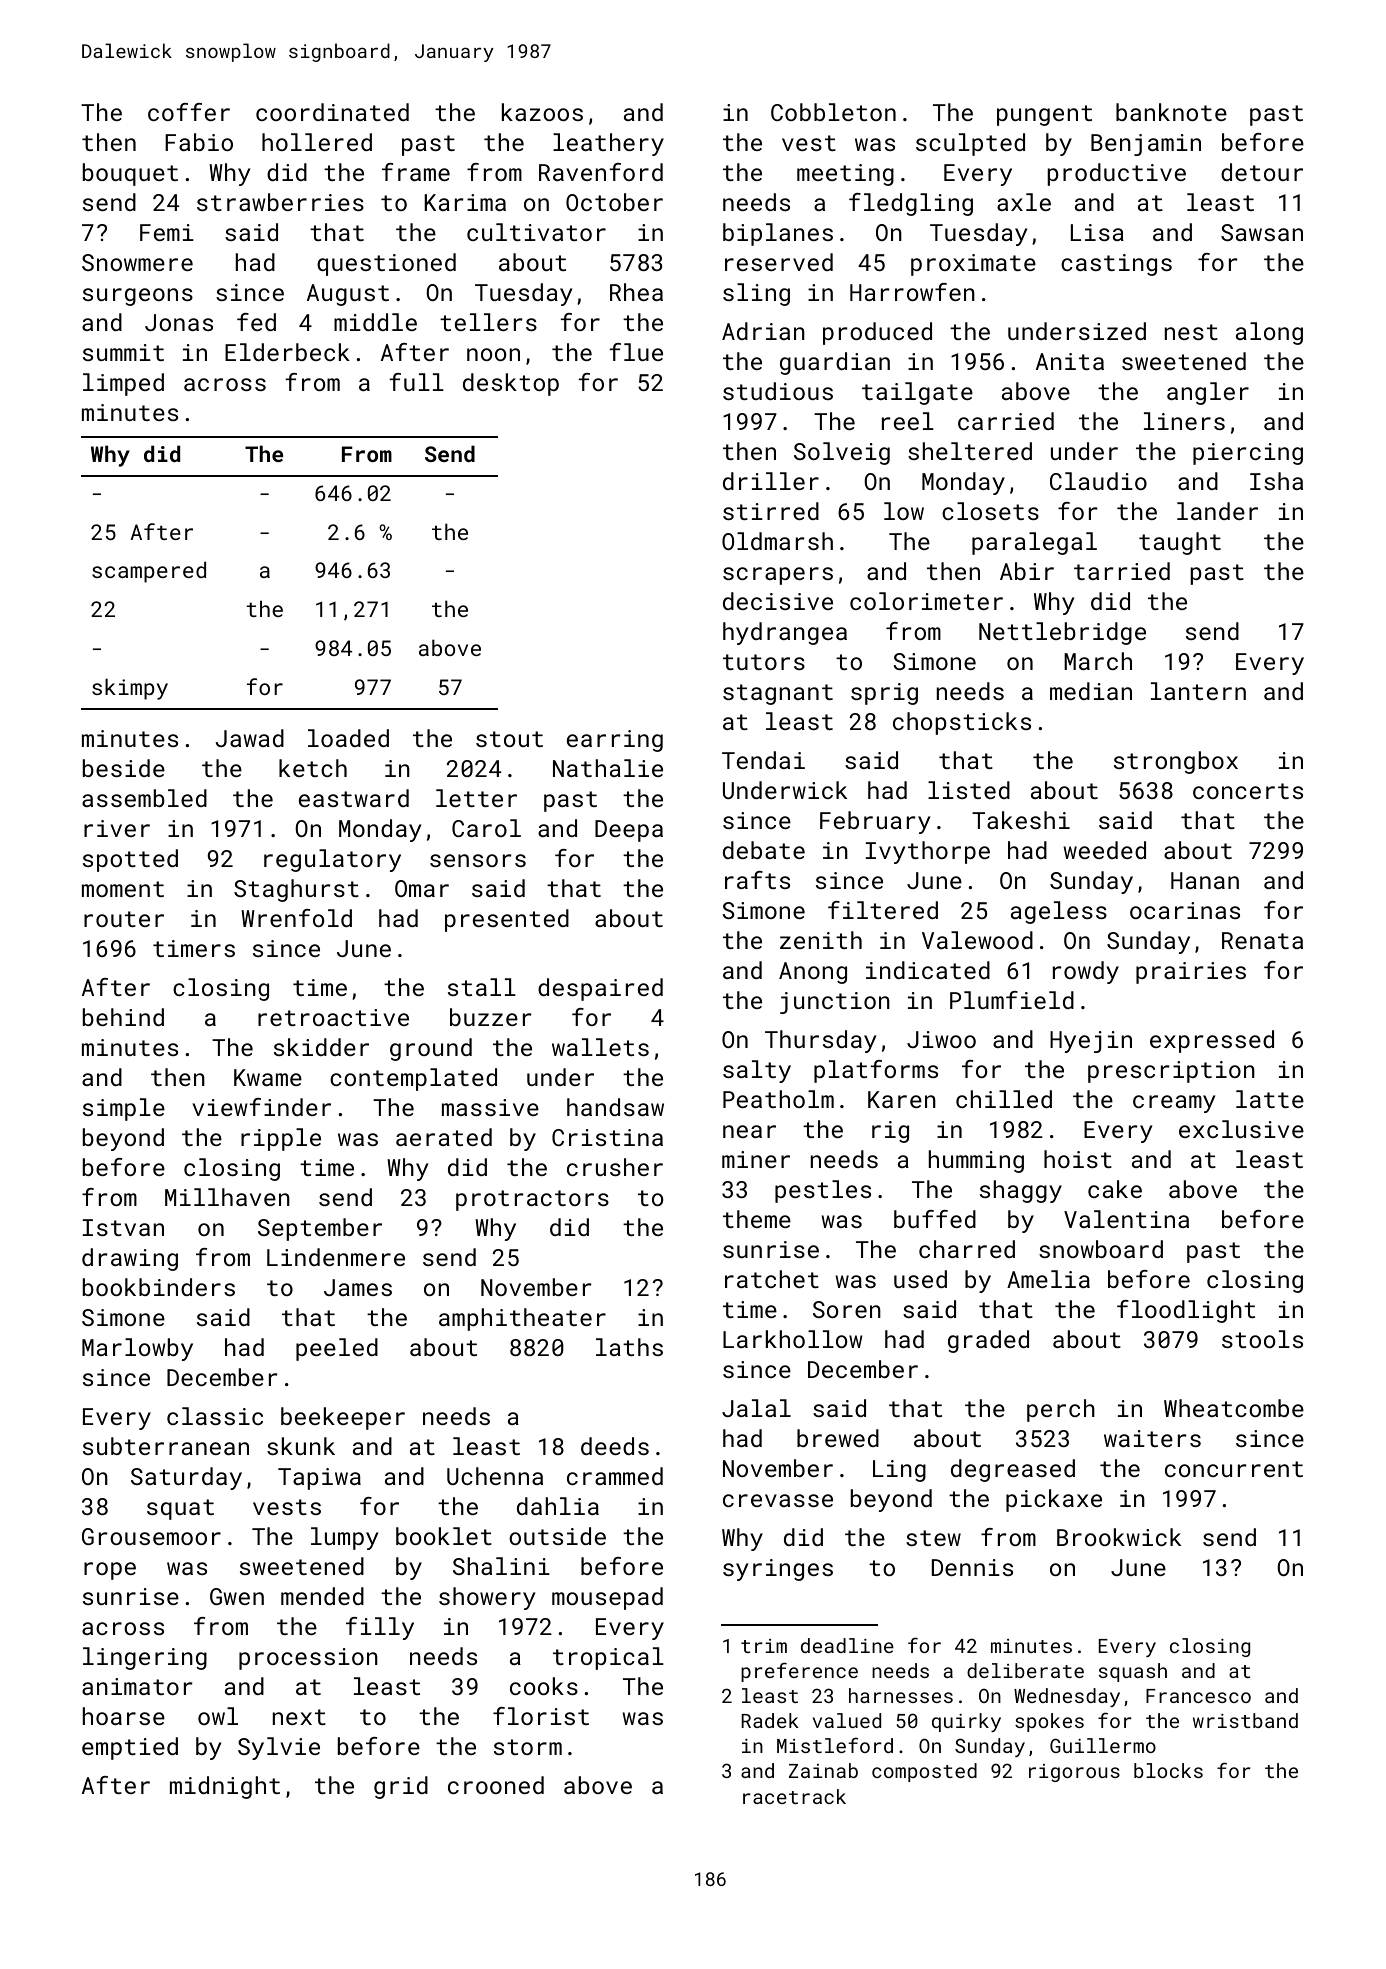 This screenshot has height=1969, width=1386. Describe the element at coordinates (1191, 973) in the screenshot. I see `prairies` at that location.
